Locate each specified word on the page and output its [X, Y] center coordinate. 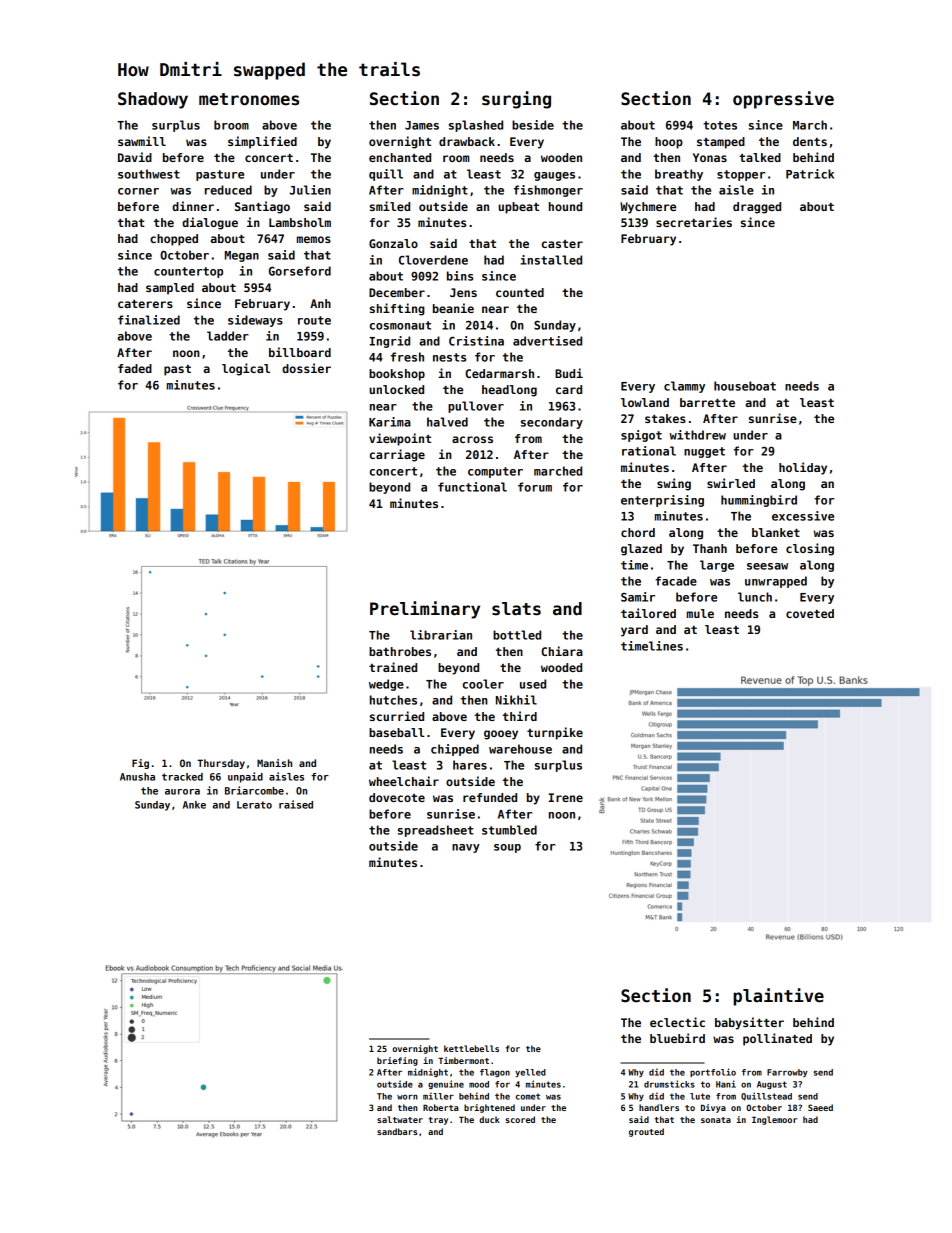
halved [447, 422]
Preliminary [425, 610]
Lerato [254, 805]
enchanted [400, 157]
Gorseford [300, 271]
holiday [803, 468]
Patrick [810, 174]
